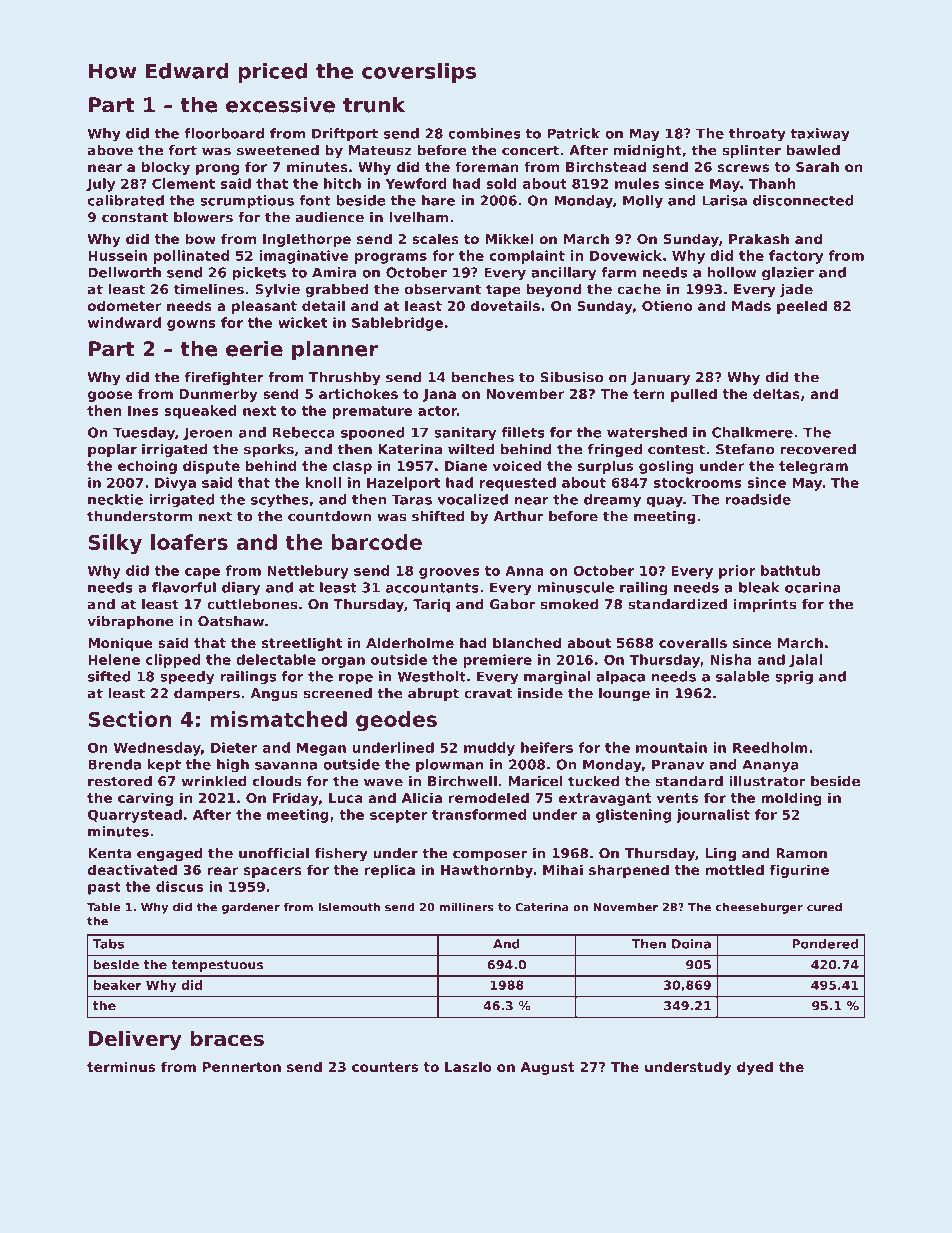 The image size is (952, 1233). What do you see at coordinates (755, 1068) in the screenshot?
I see `dyed` at bounding box center [755, 1068].
